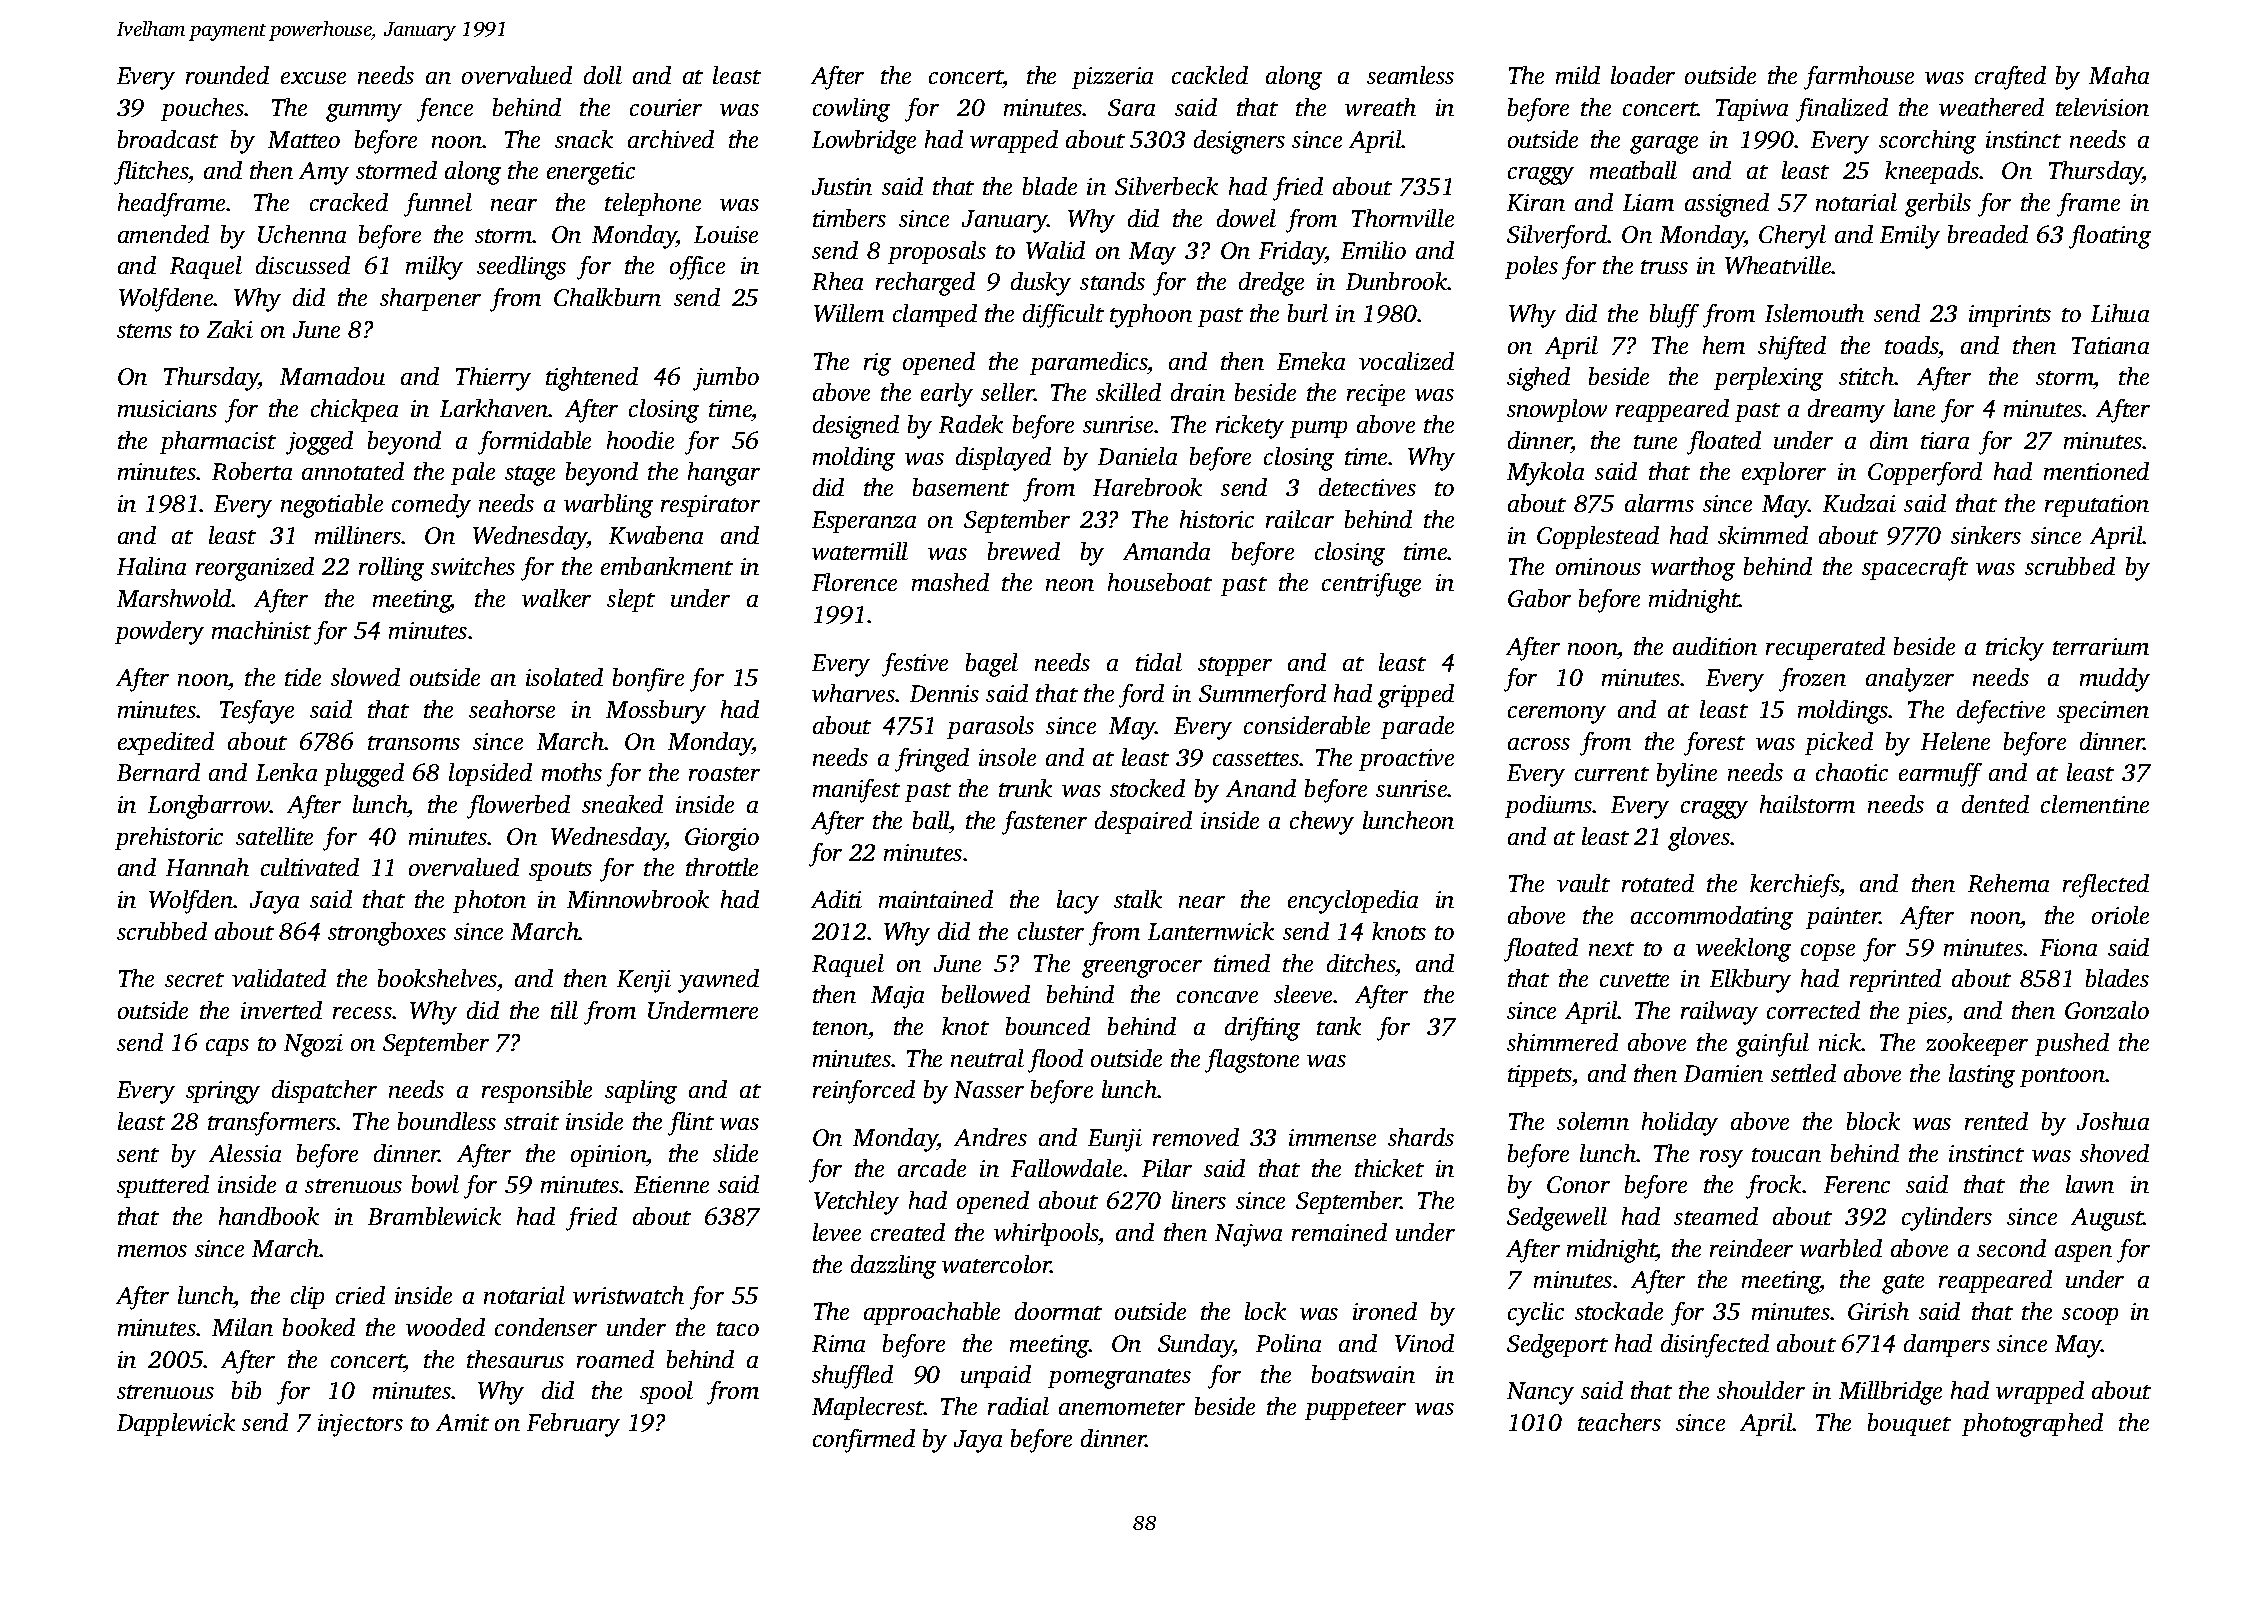 This screenshot has height=1603, width=2267. What do you see at coordinates (168, 139) in the screenshot?
I see `broadcast` at bounding box center [168, 139].
